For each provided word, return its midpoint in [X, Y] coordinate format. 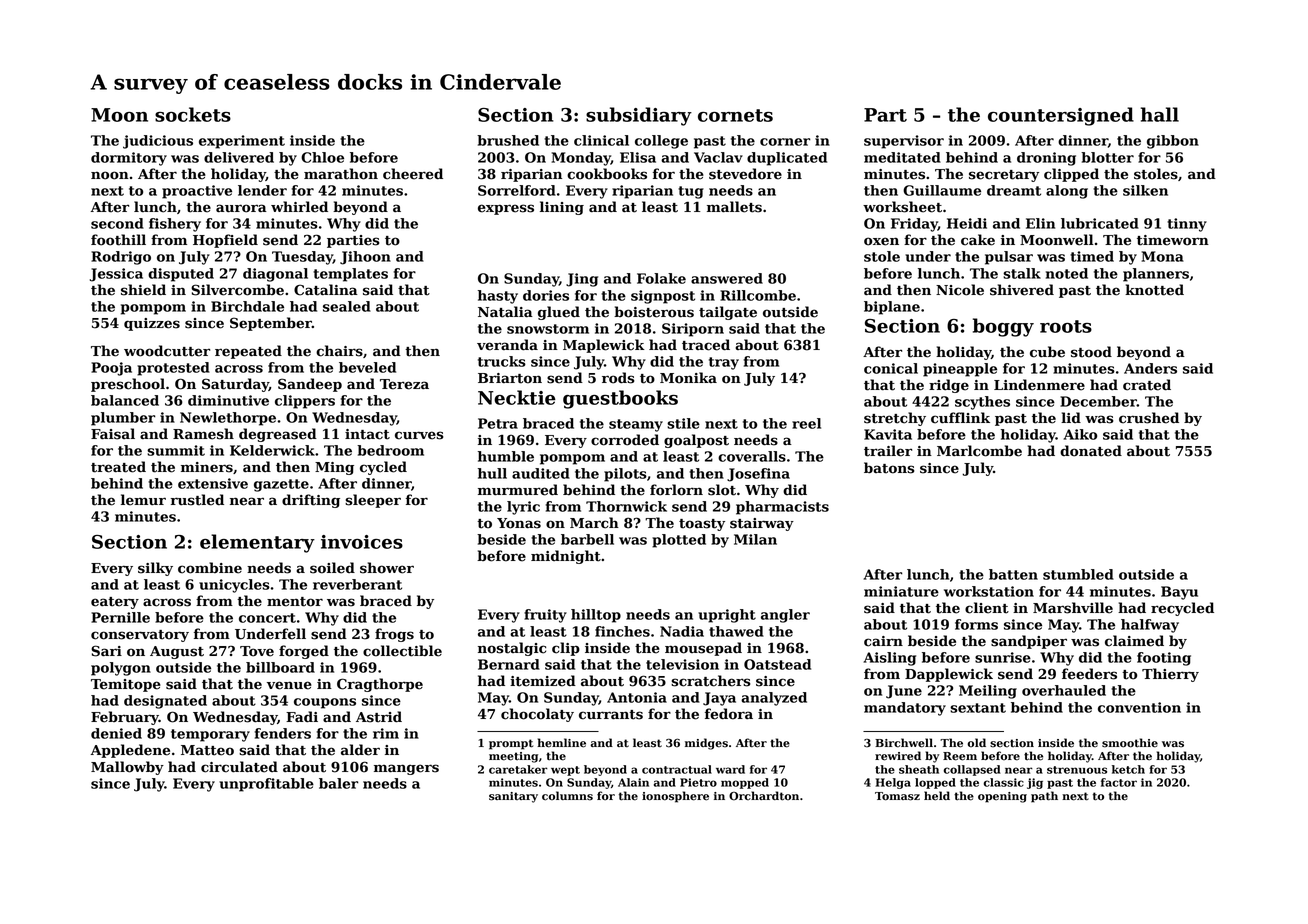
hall [1160, 114]
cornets [735, 115]
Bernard [509, 664]
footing [1164, 659]
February [125, 718]
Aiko [1080, 434]
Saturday [235, 385]
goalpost [696, 441]
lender [262, 190]
